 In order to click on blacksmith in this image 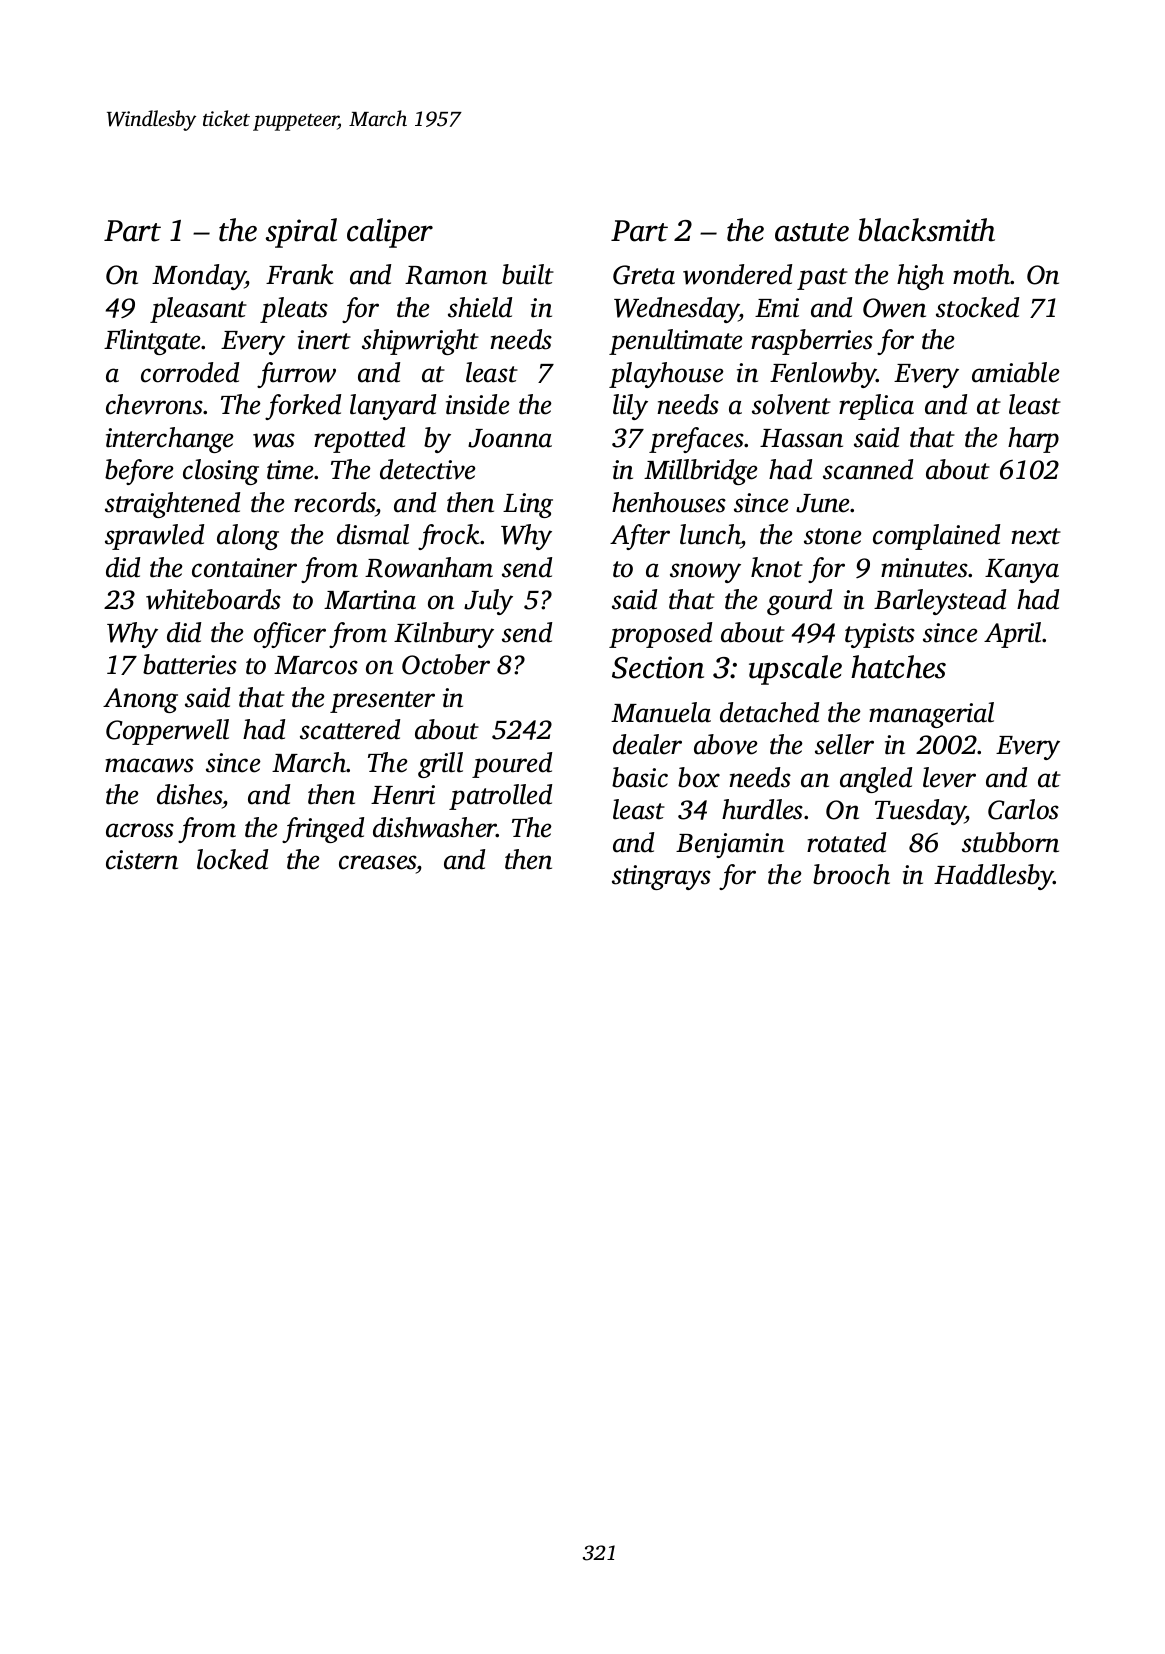, I will do `click(926, 230)`.
